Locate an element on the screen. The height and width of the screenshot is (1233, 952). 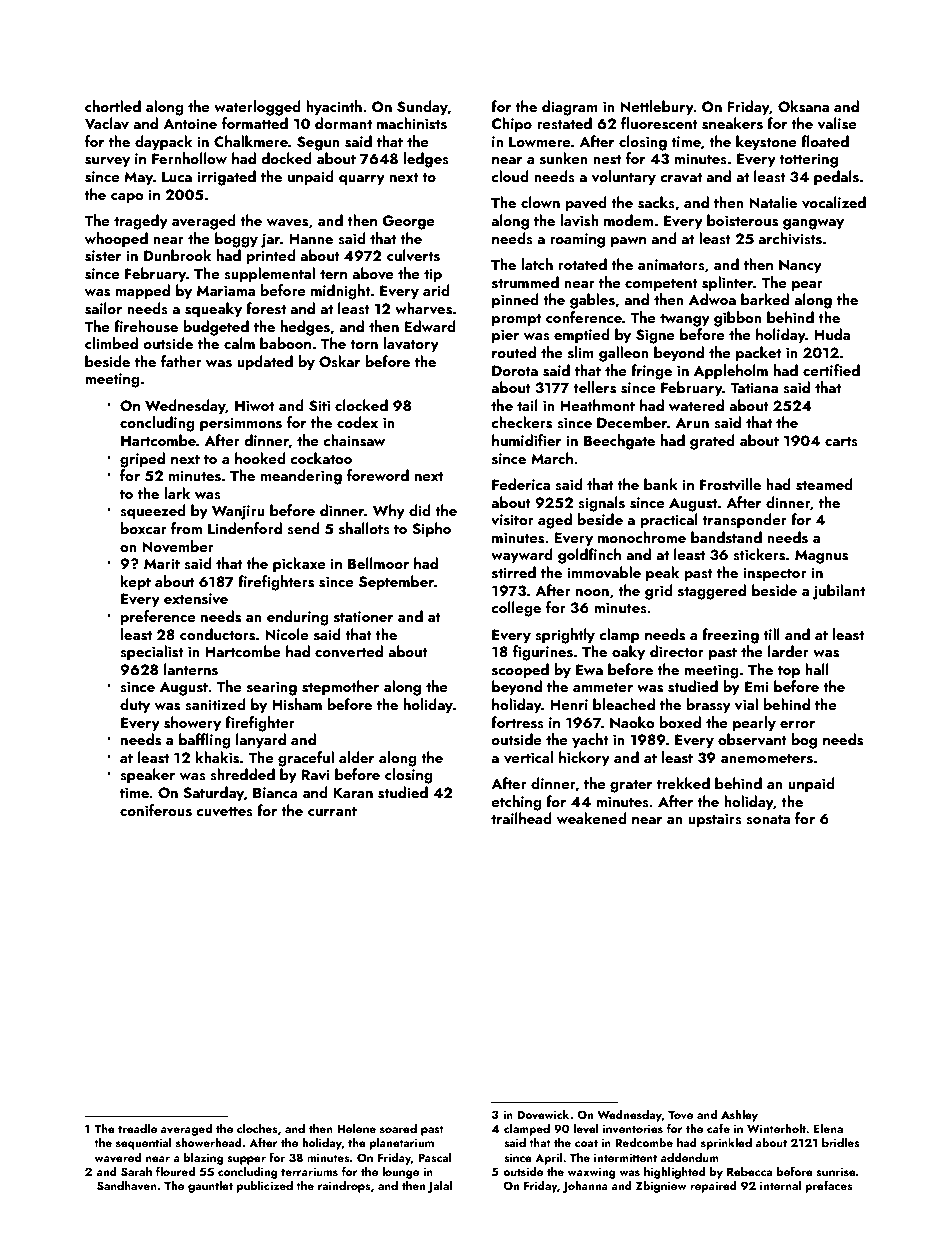
visitor is located at coordinates (512, 520).
